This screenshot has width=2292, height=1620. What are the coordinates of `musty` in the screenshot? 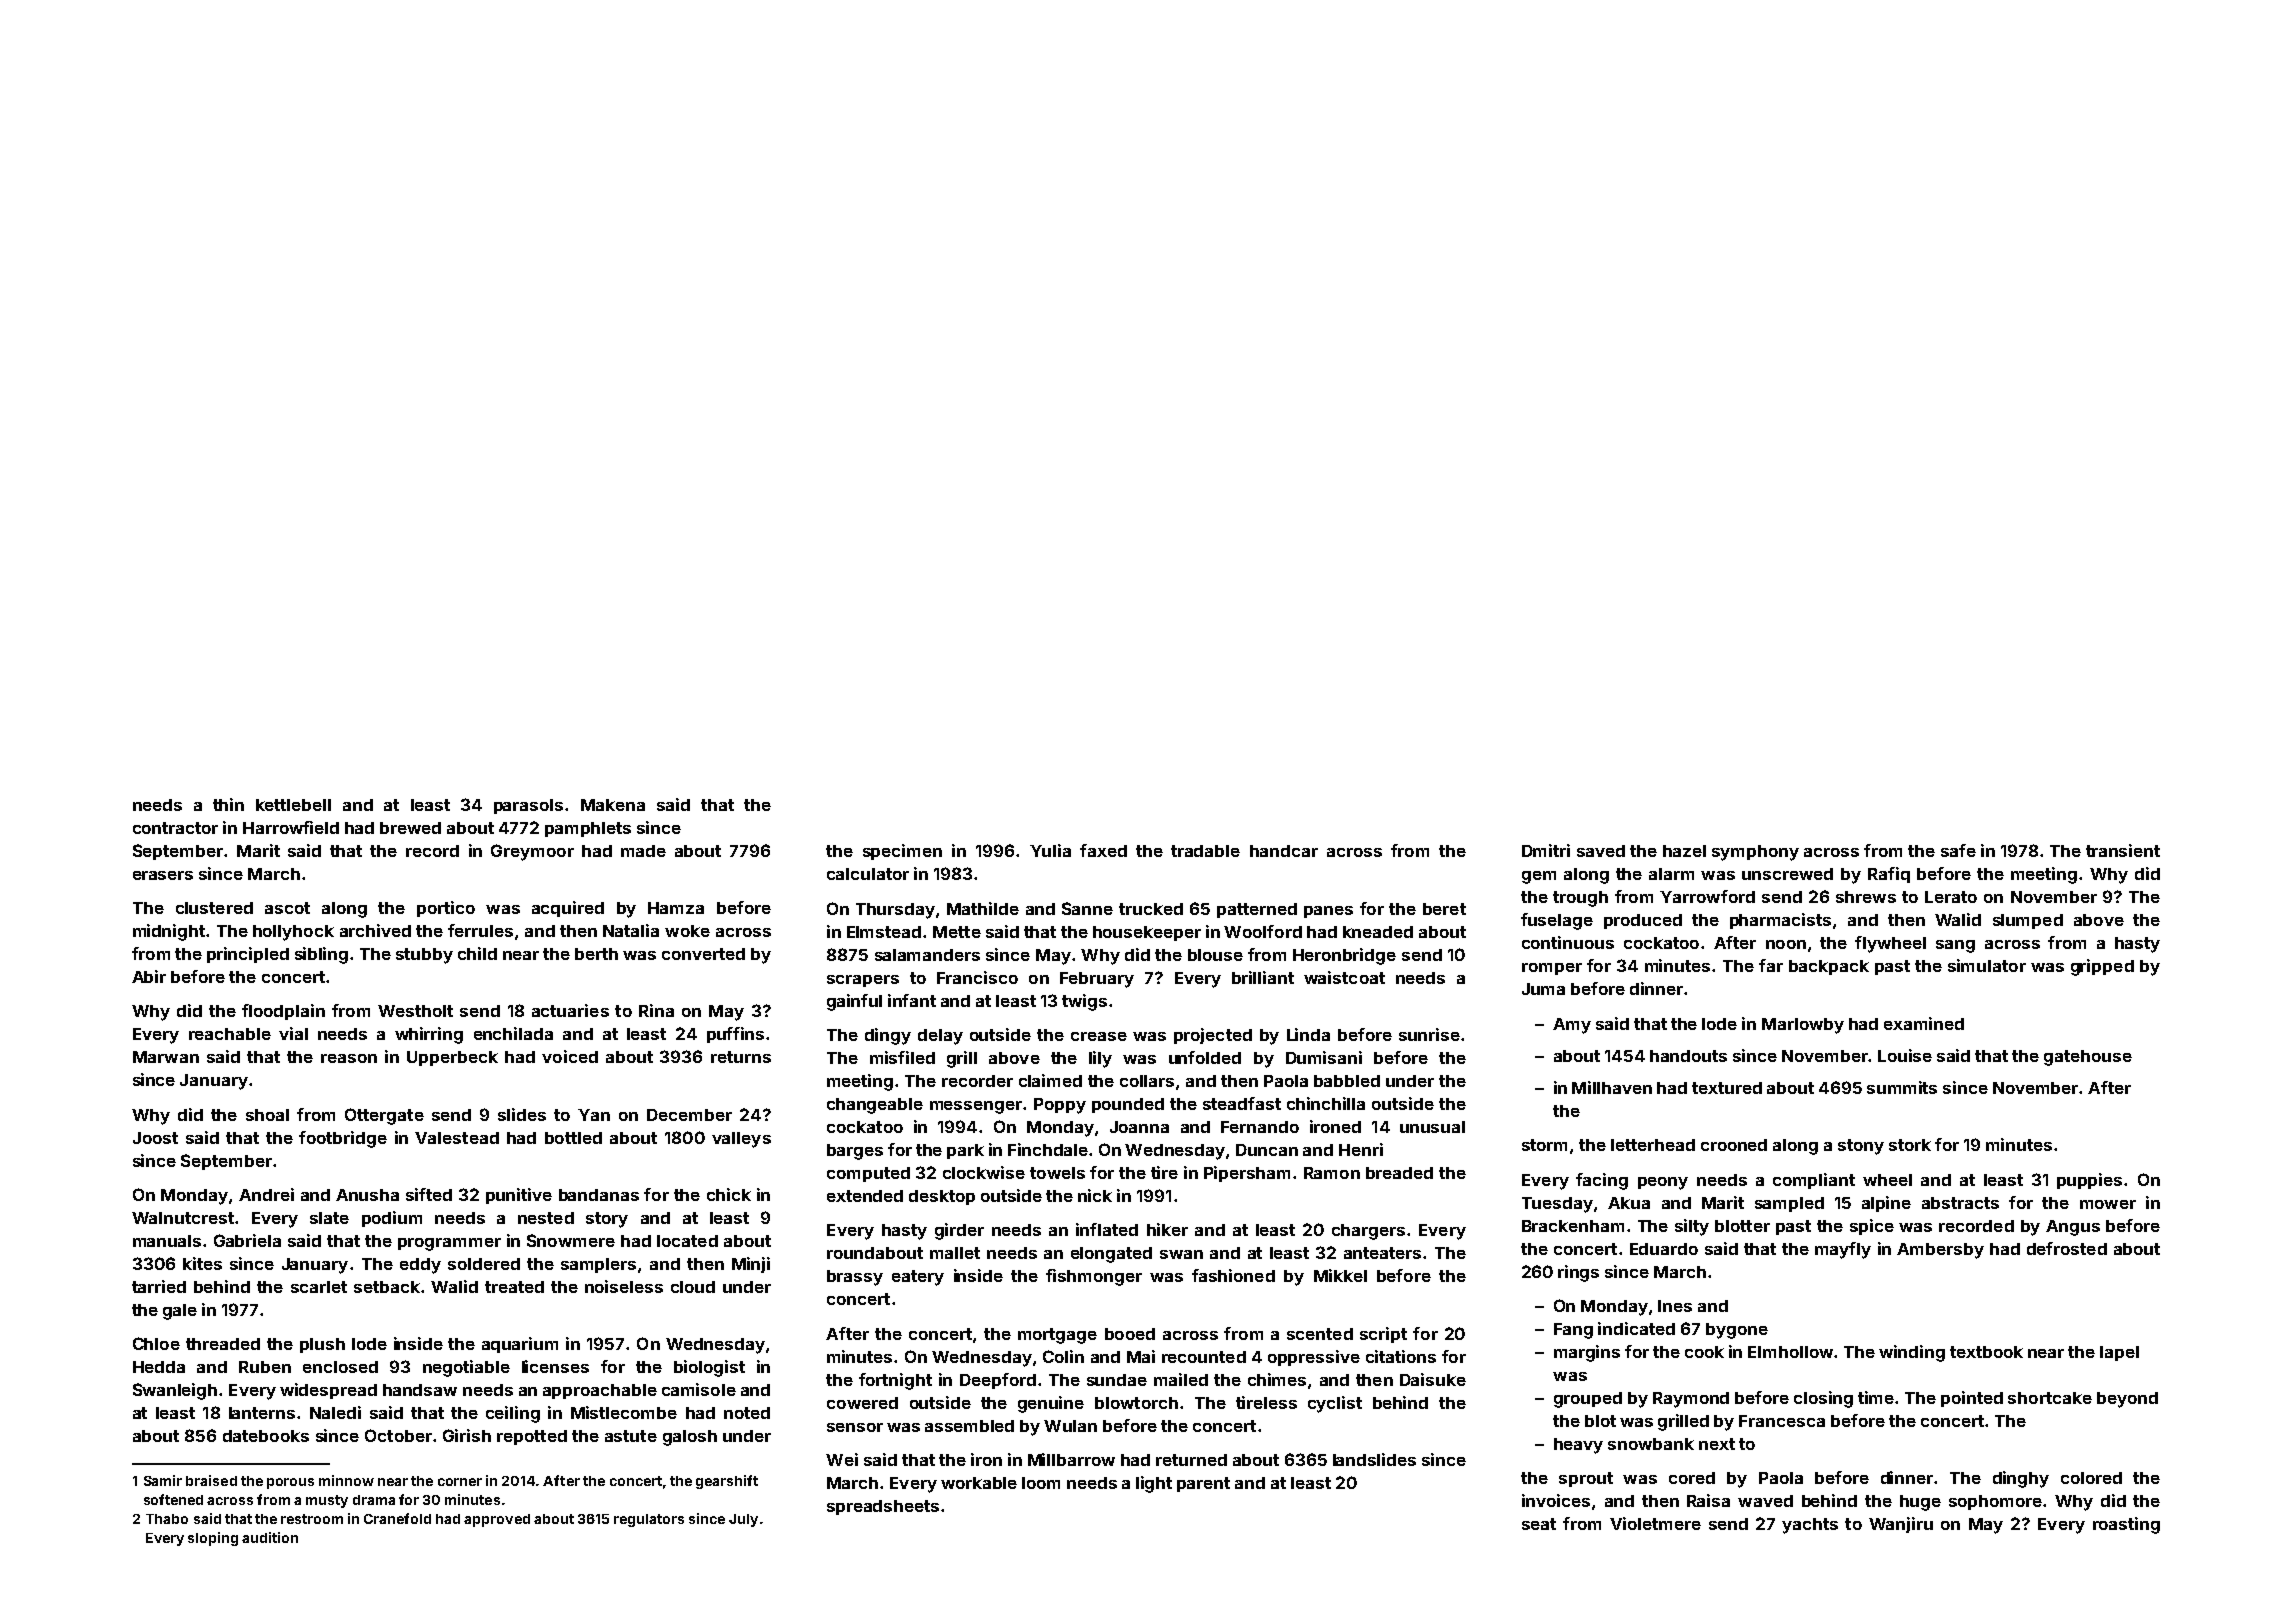 It's located at (327, 1501).
